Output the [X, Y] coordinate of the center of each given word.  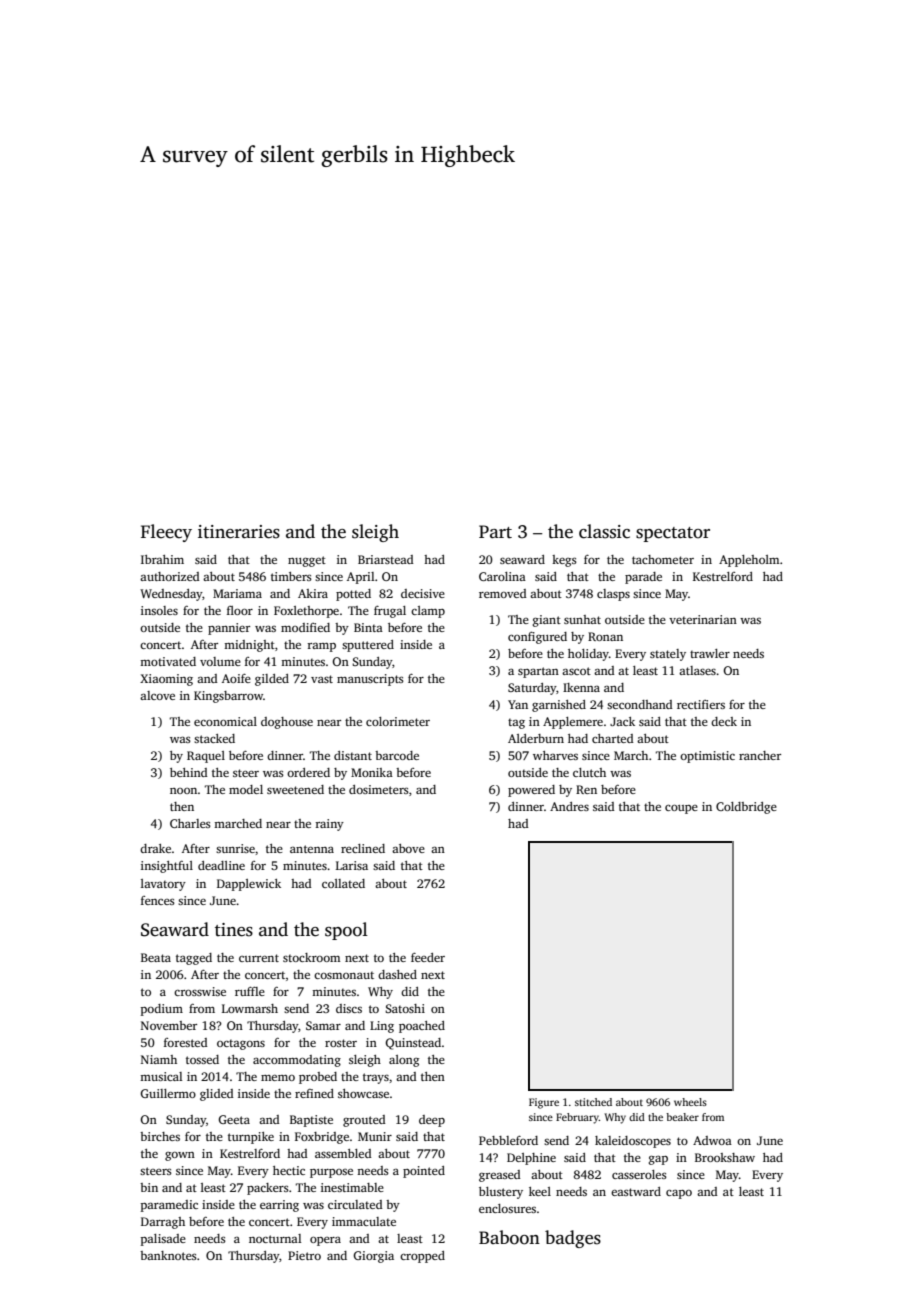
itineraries [239, 532]
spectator [673, 534]
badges [573, 1239]
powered [531, 791]
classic [604, 531]
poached [422, 1027]
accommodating [297, 1061]
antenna [312, 849]
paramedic [169, 1206]
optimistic [707, 757]
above [408, 848]
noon [183, 791]
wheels [690, 1102]
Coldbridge [746, 808]
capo [679, 1194]
